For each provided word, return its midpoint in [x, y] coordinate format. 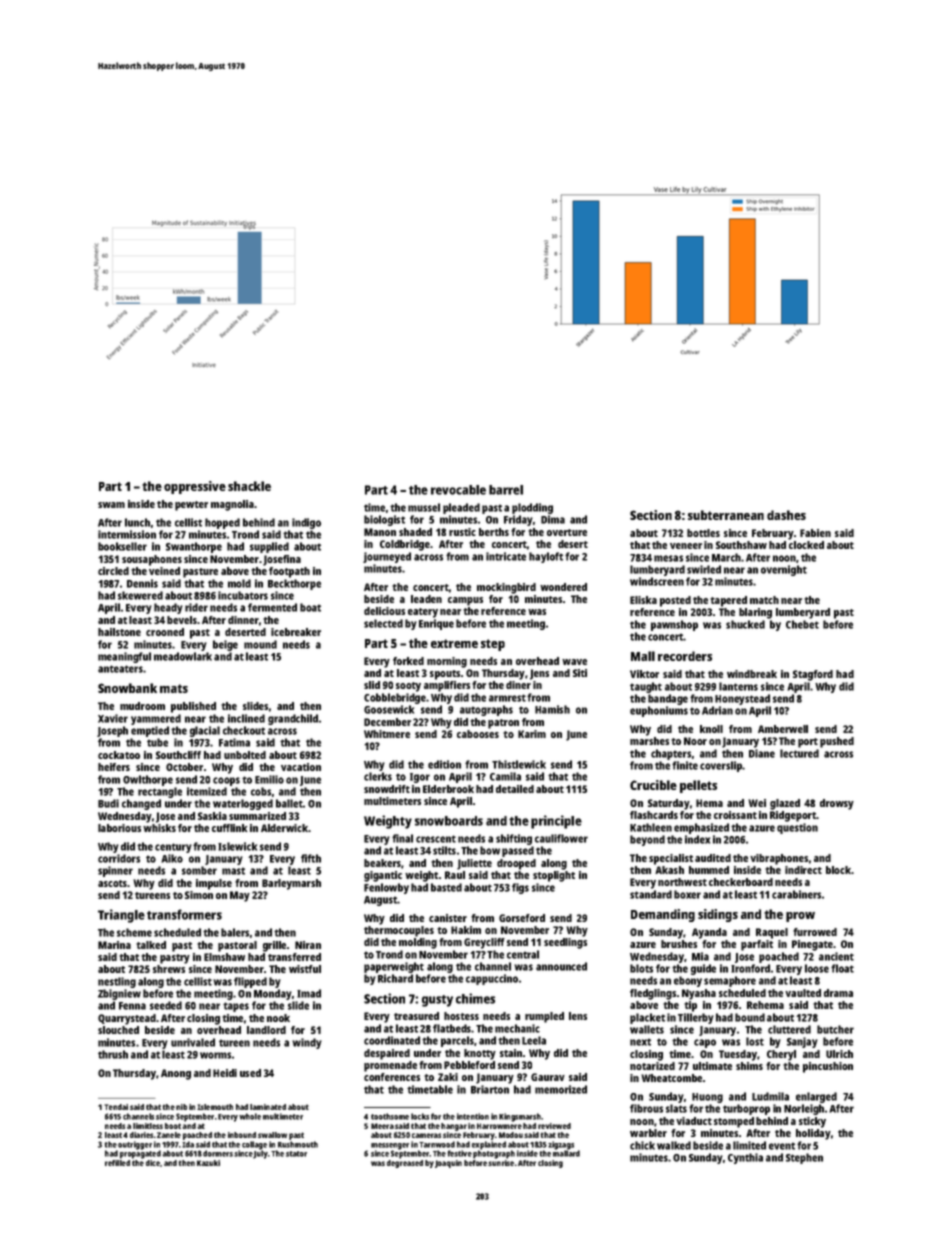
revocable [458, 490]
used [250, 1073]
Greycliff [484, 943]
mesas [668, 558]
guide [703, 969]
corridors [119, 858]
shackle [249, 486]
